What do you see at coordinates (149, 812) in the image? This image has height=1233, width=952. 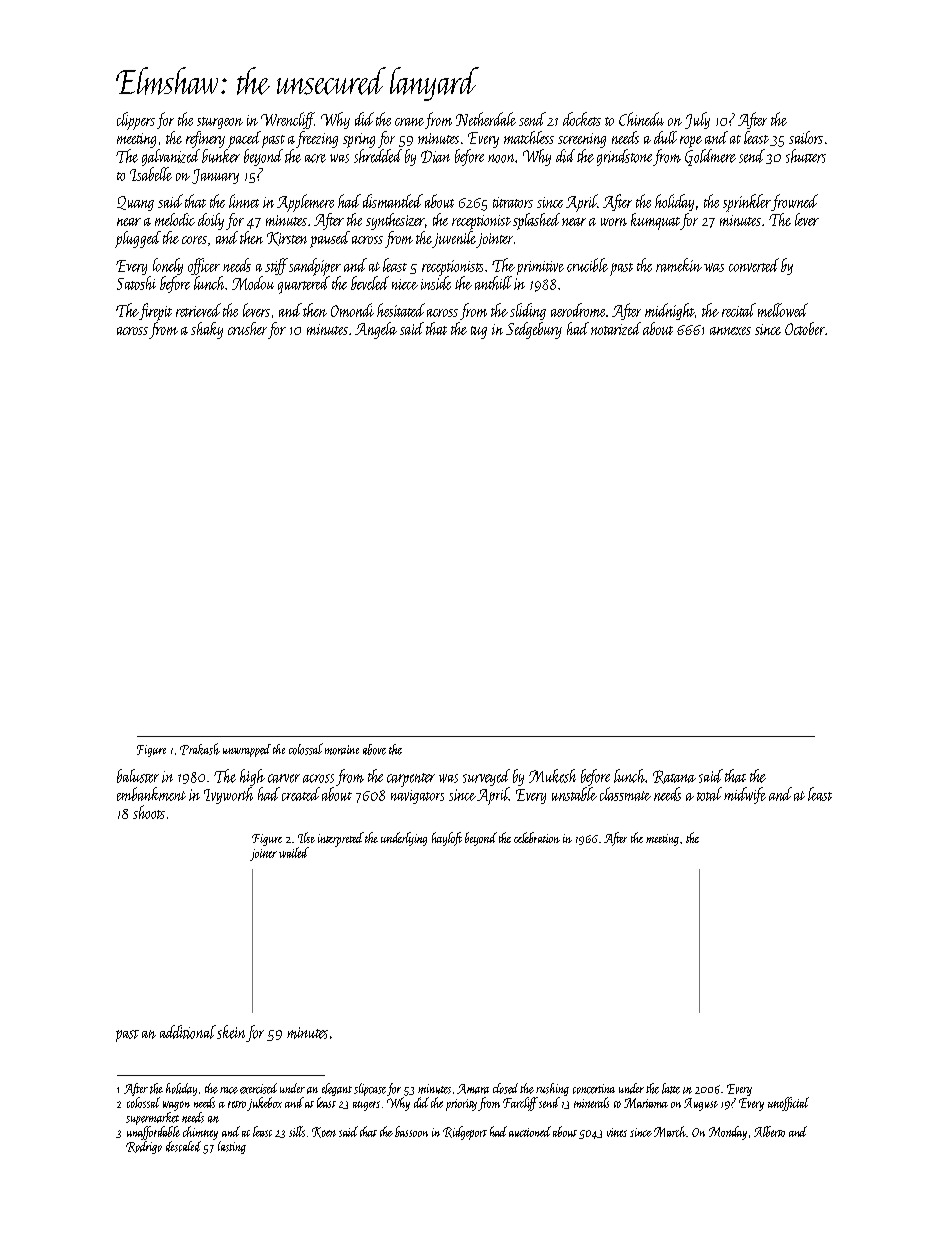 I see `shoots` at bounding box center [149, 812].
